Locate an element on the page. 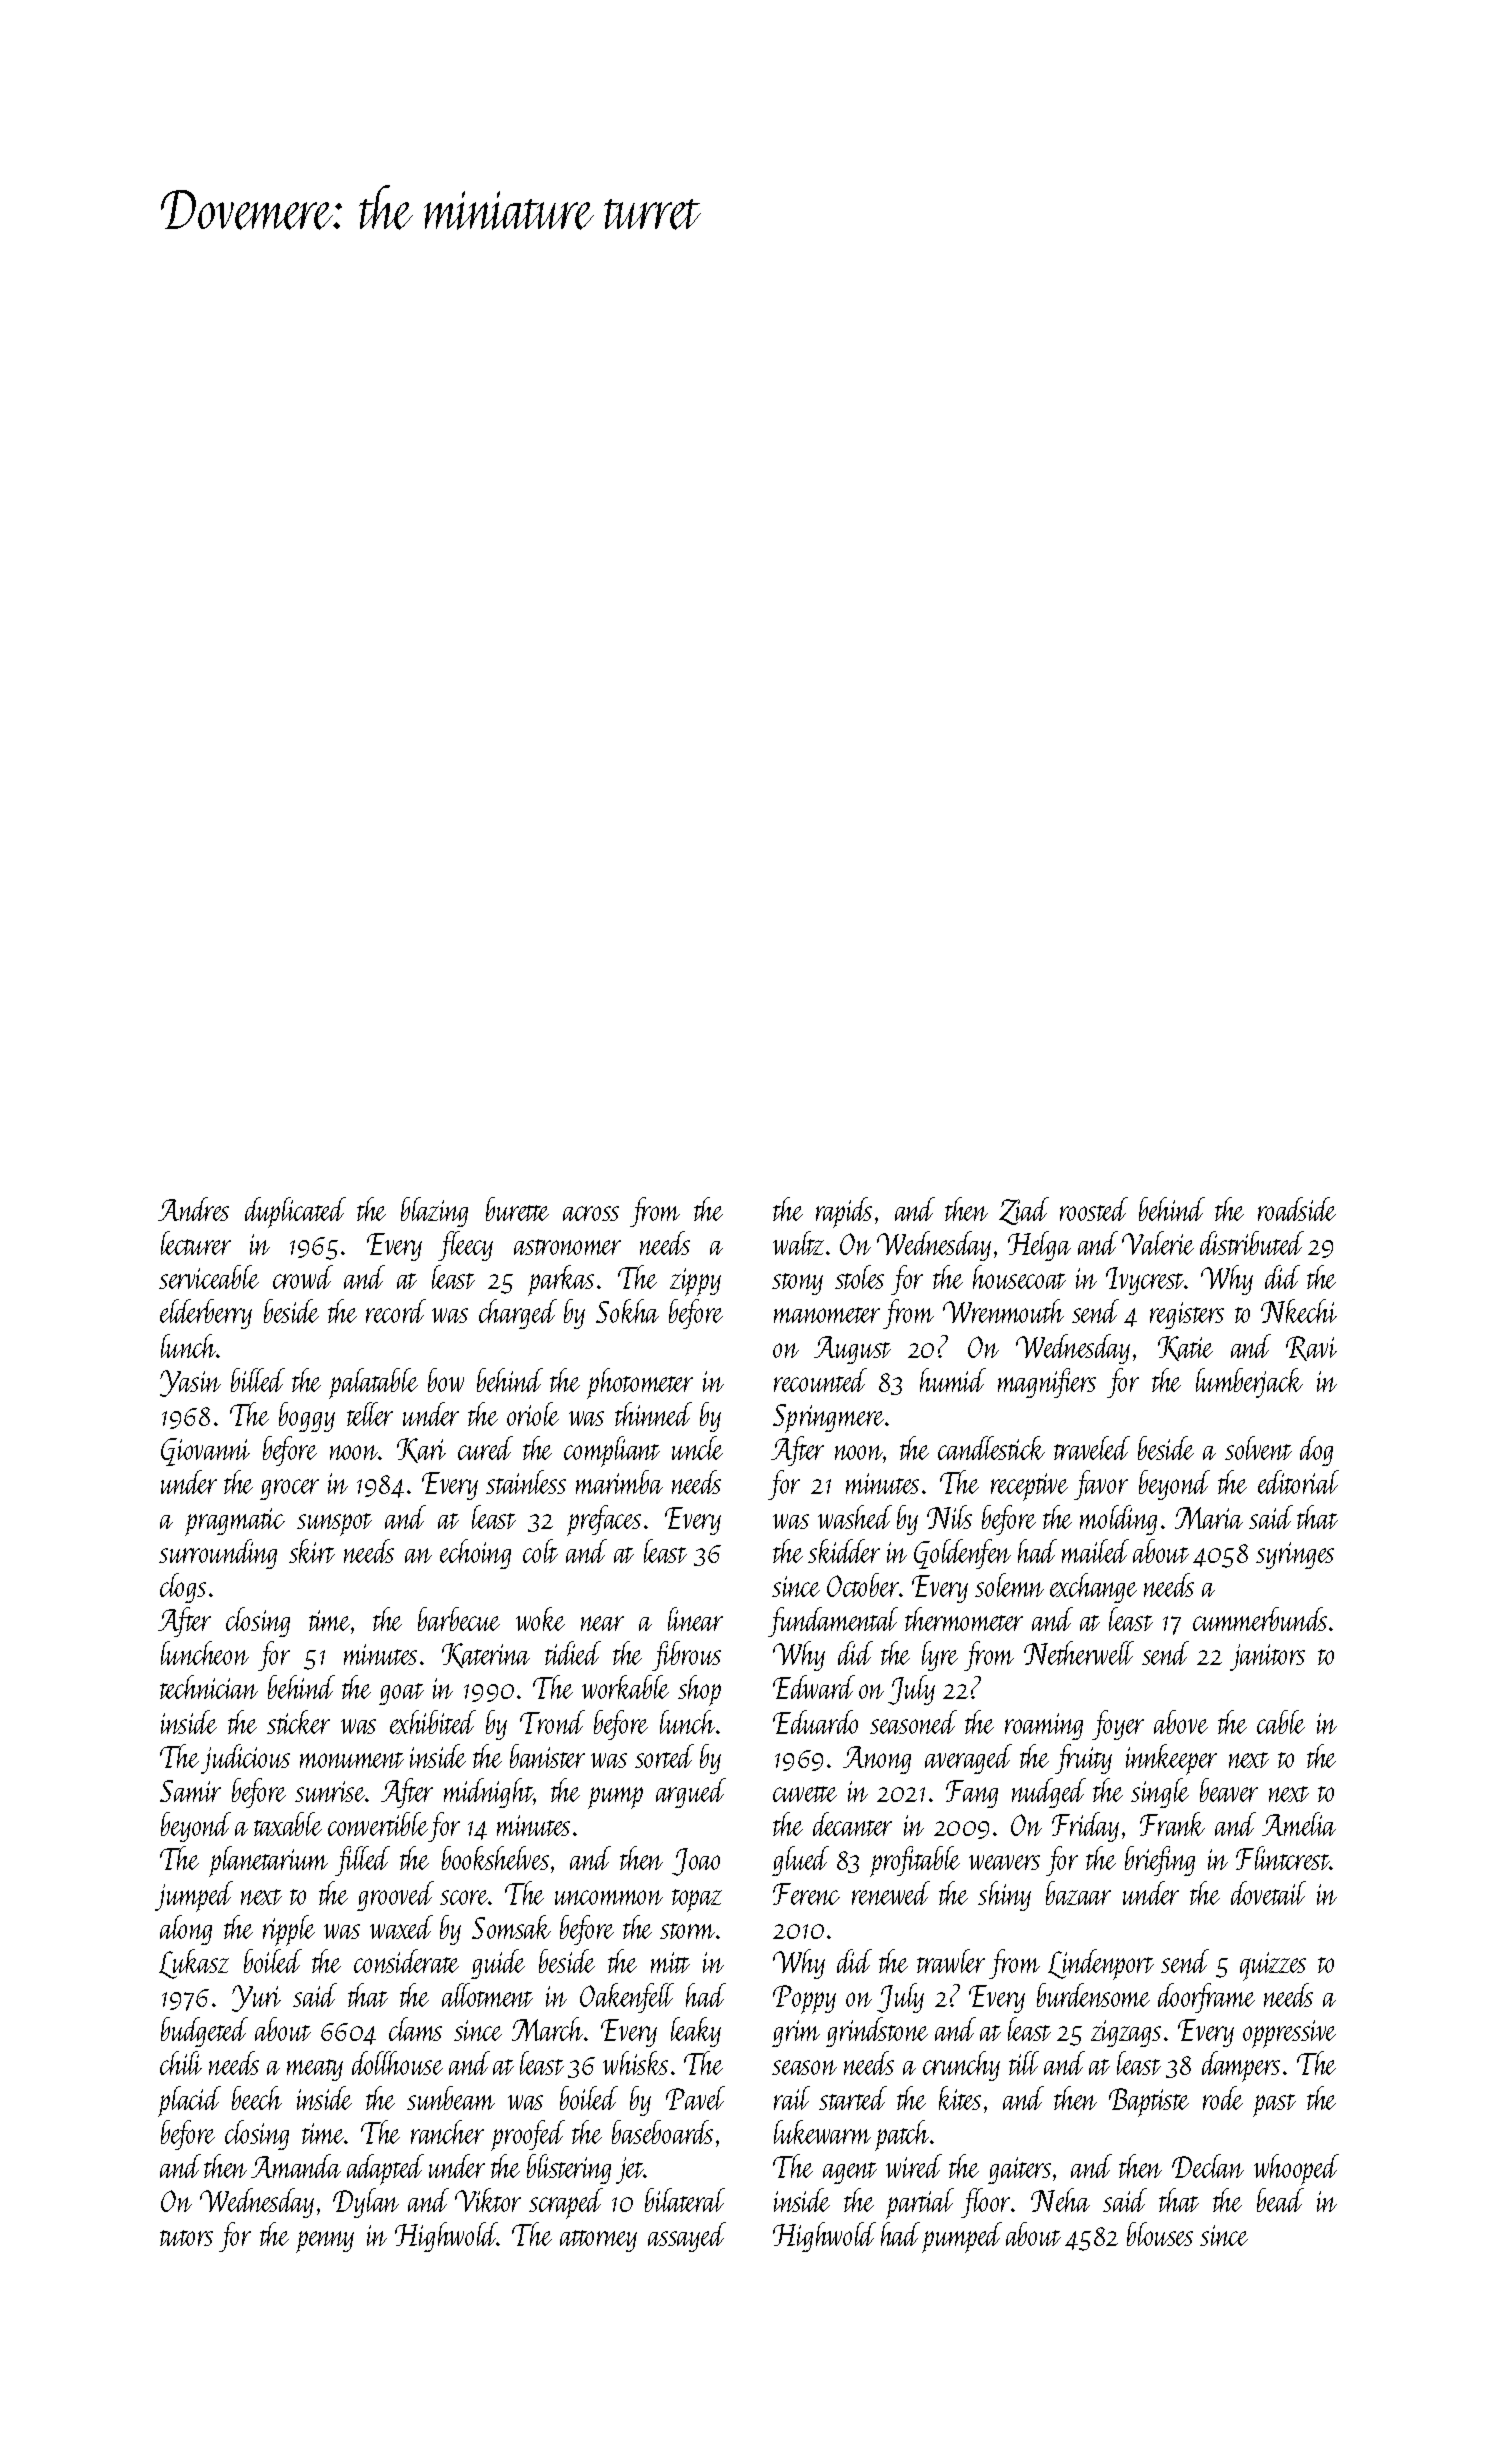  innkeeper is located at coordinates (1171, 1759).
